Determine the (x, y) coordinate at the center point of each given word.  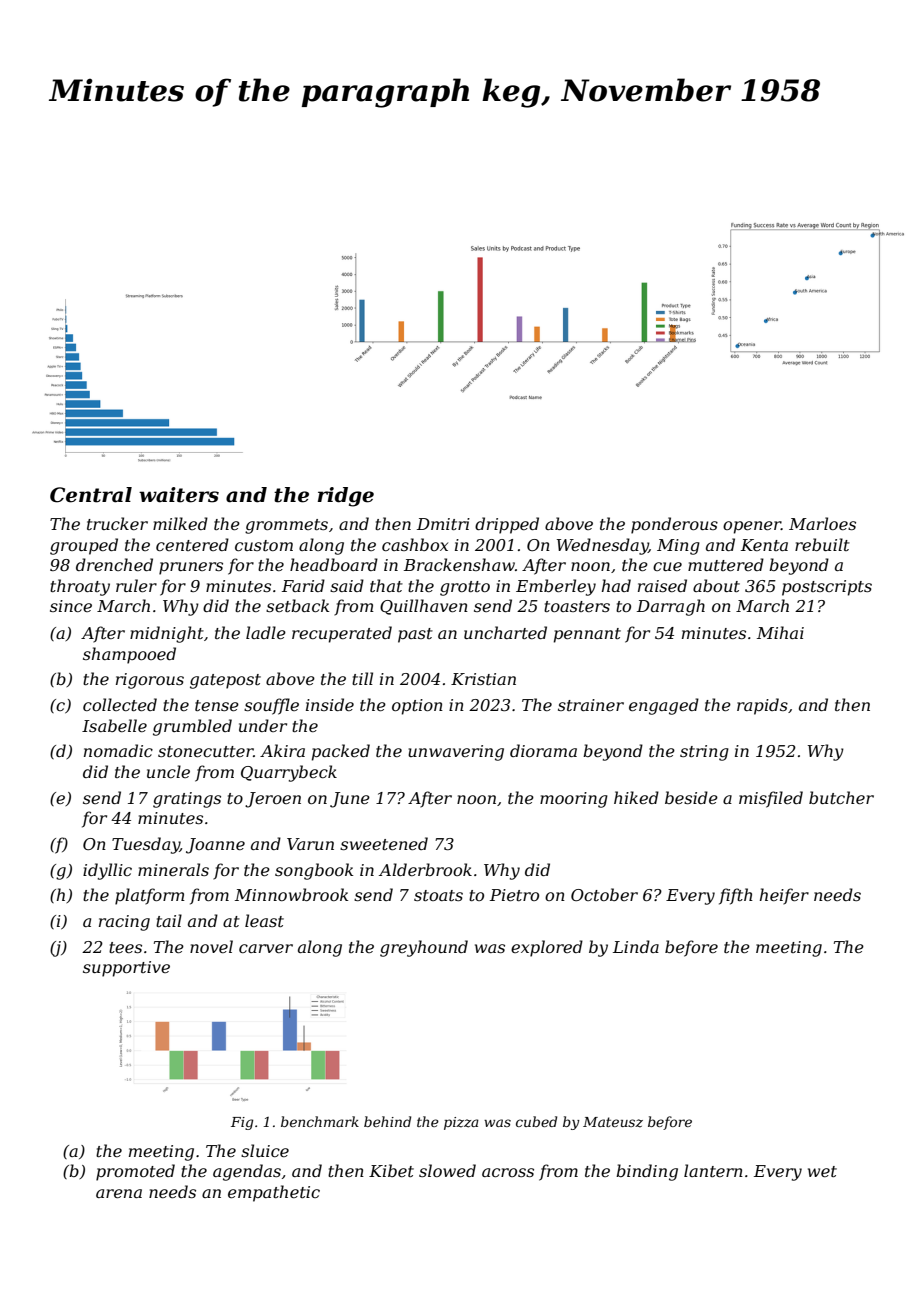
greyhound (424, 948)
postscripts (827, 588)
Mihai (780, 632)
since (71, 606)
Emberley (556, 587)
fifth (736, 896)
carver (266, 948)
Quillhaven (424, 607)
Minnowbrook (291, 894)
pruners (191, 568)
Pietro (514, 895)
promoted (135, 1172)
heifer (784, 896)
